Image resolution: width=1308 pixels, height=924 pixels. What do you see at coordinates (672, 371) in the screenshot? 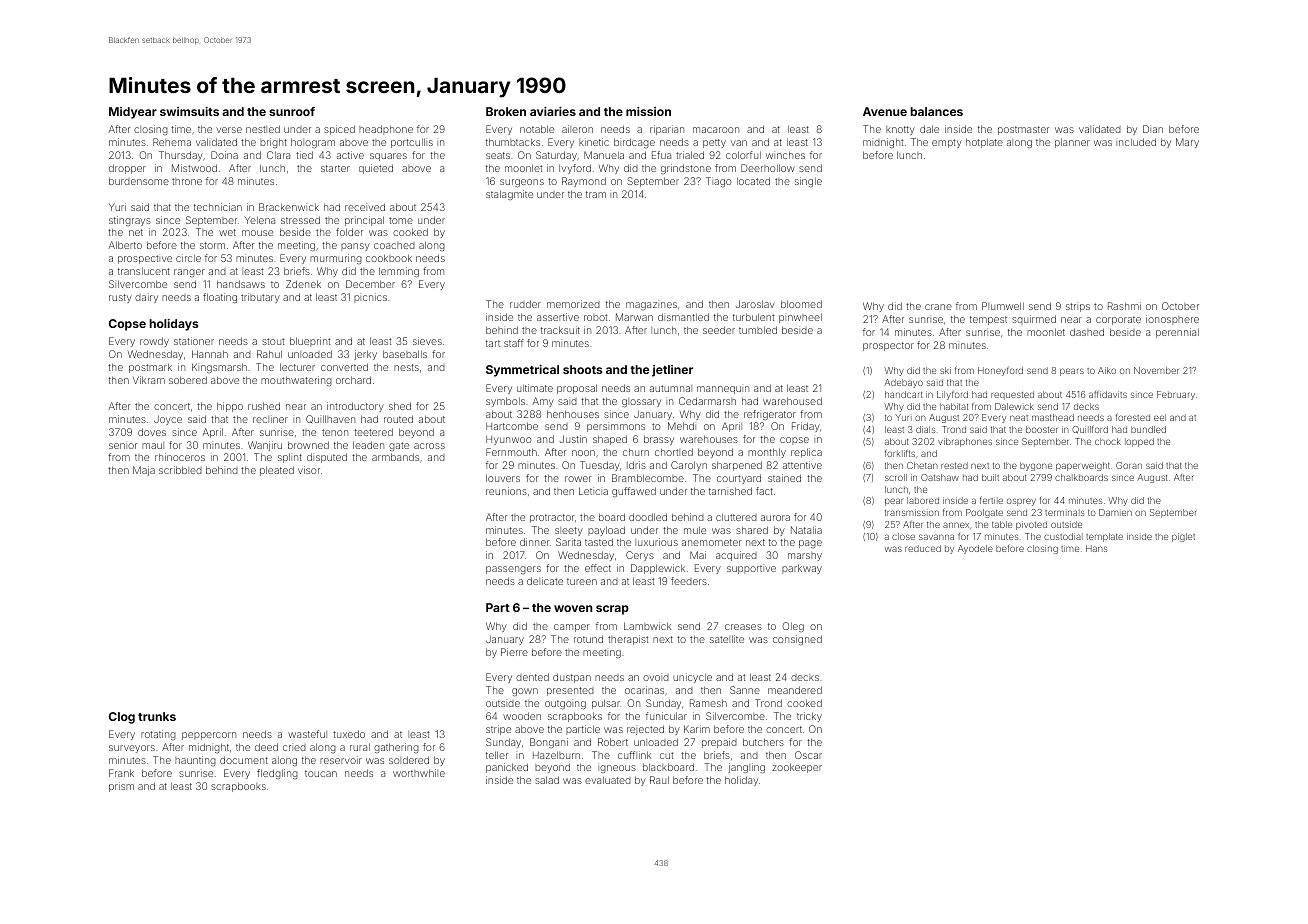
I see `jetliner` at bounding box center [672, 371].
